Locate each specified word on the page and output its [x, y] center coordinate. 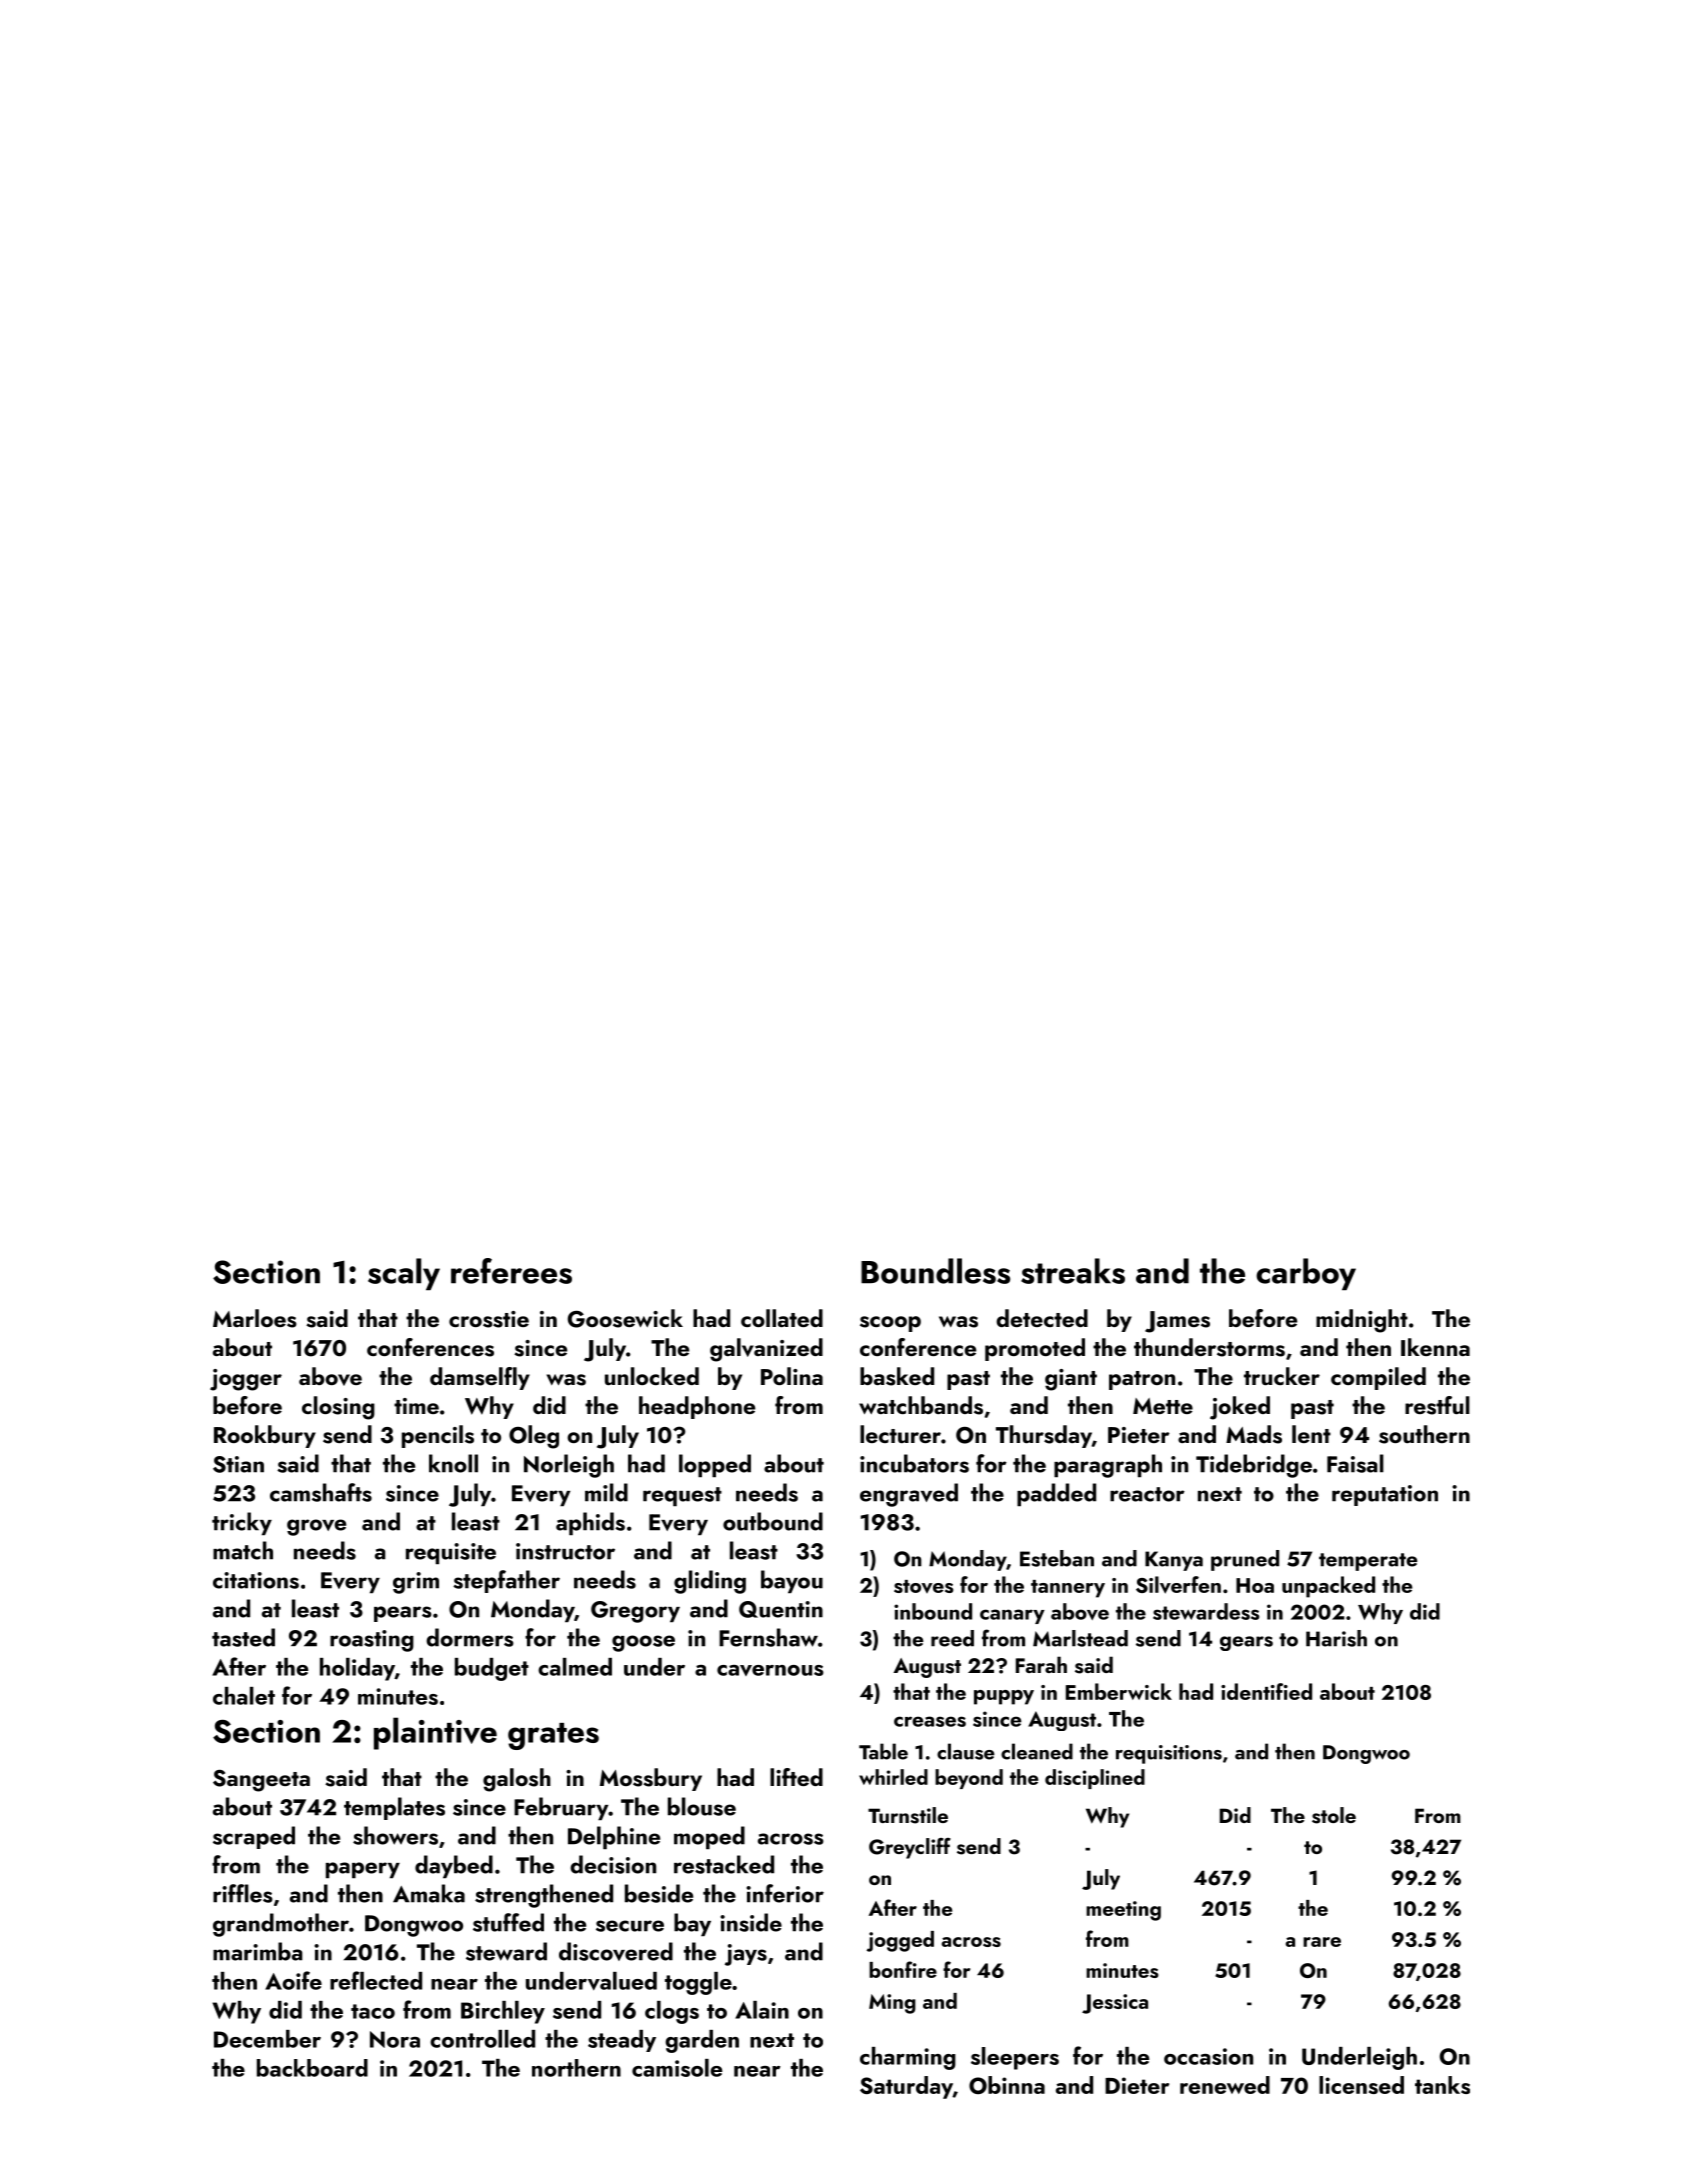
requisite [451, 1553]
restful [1437, 1405]
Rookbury [265, 1436]
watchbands [921, 1405]
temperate [1368, 1562]
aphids [590, 1523]
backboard [312, 2068]
